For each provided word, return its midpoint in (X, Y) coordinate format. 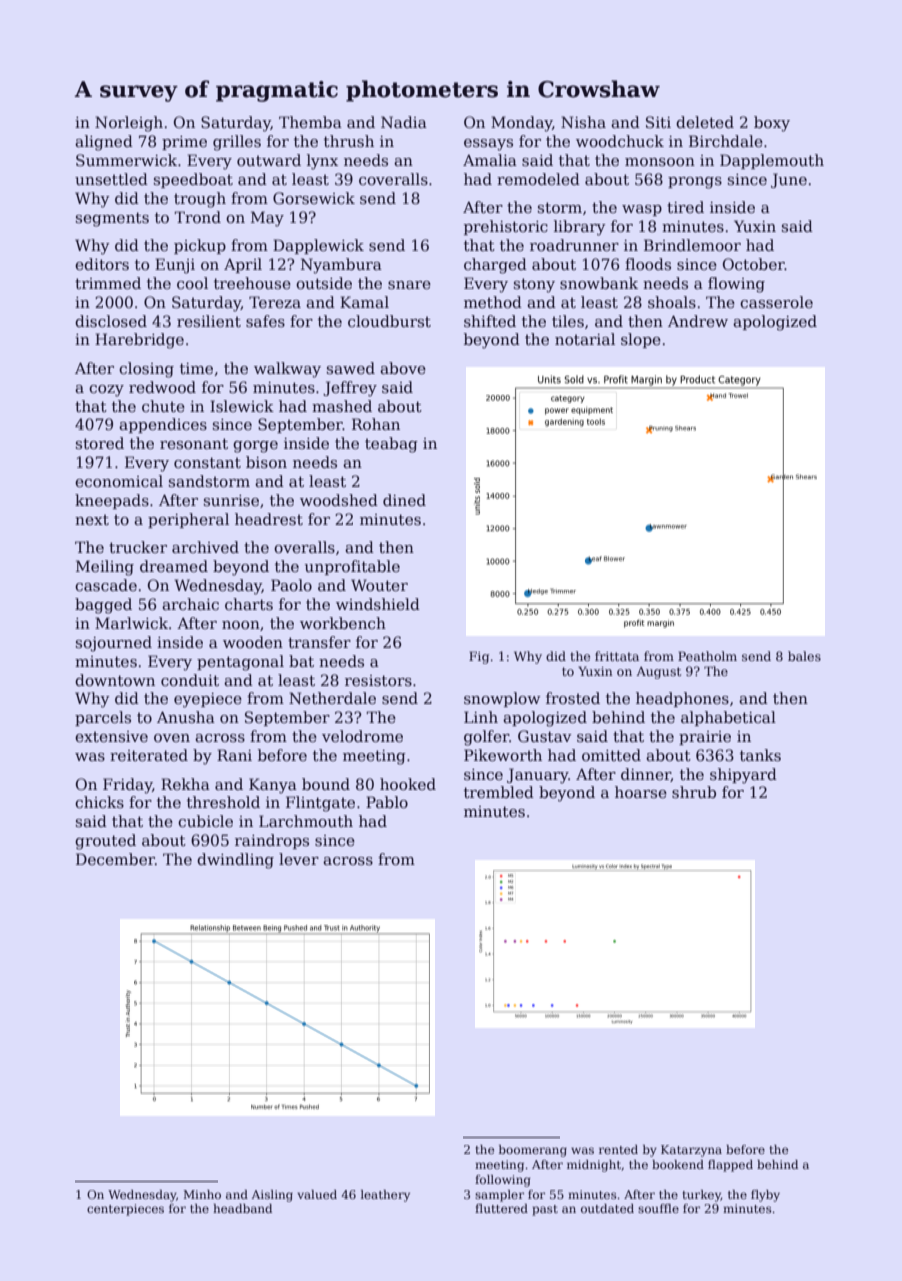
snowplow (502, 699)
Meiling (105, 568)
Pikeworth (503, 755)
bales (804, 656)
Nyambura (341, 266)
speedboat (193, 180)
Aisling (272, 1196)
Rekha (185, 784)
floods (648, 264)
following (503, 1181)
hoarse (641, 792)
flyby (765, 1196)
